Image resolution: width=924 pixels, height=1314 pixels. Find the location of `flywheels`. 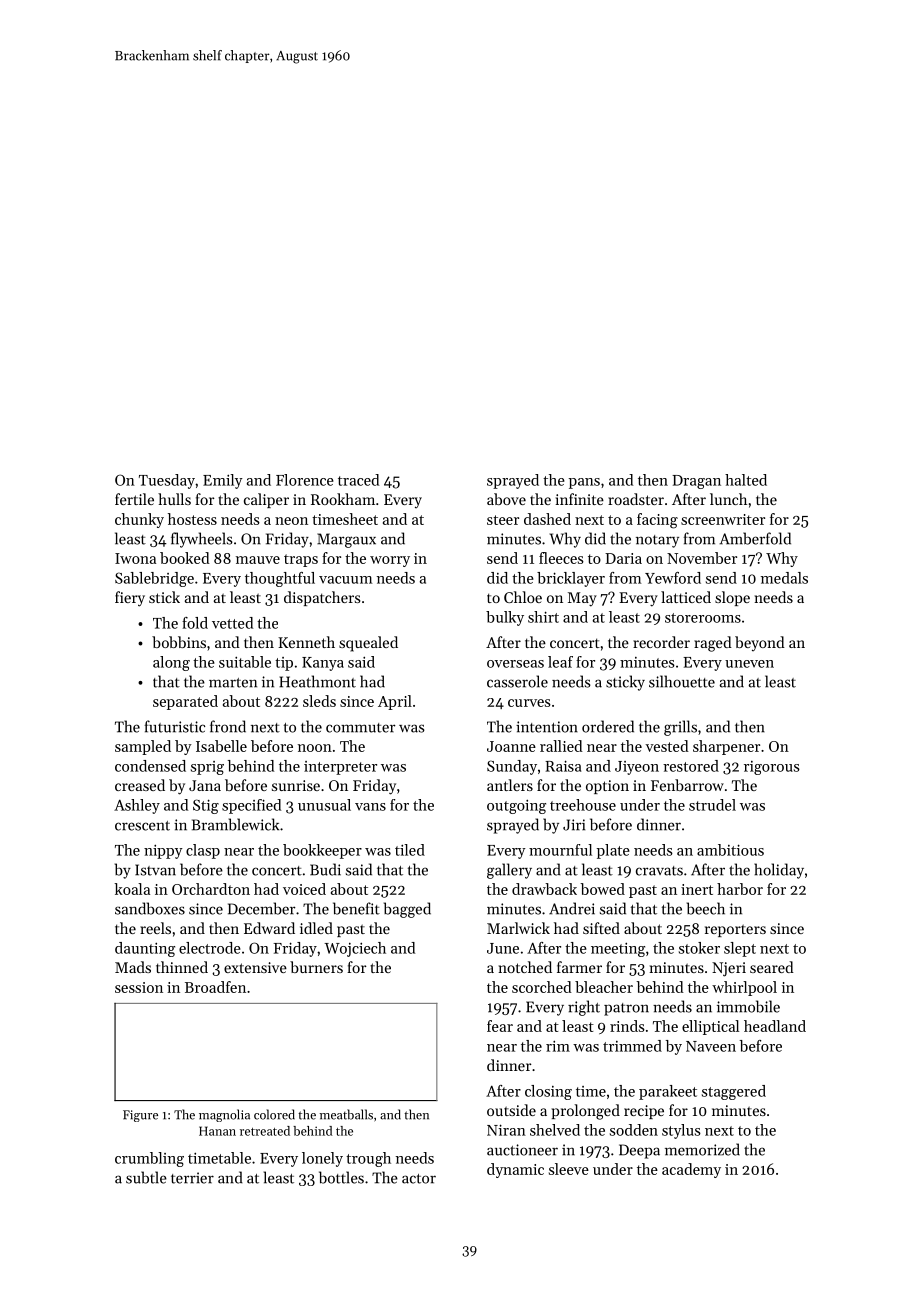

flywheels is located at coordinates (202, 540).
